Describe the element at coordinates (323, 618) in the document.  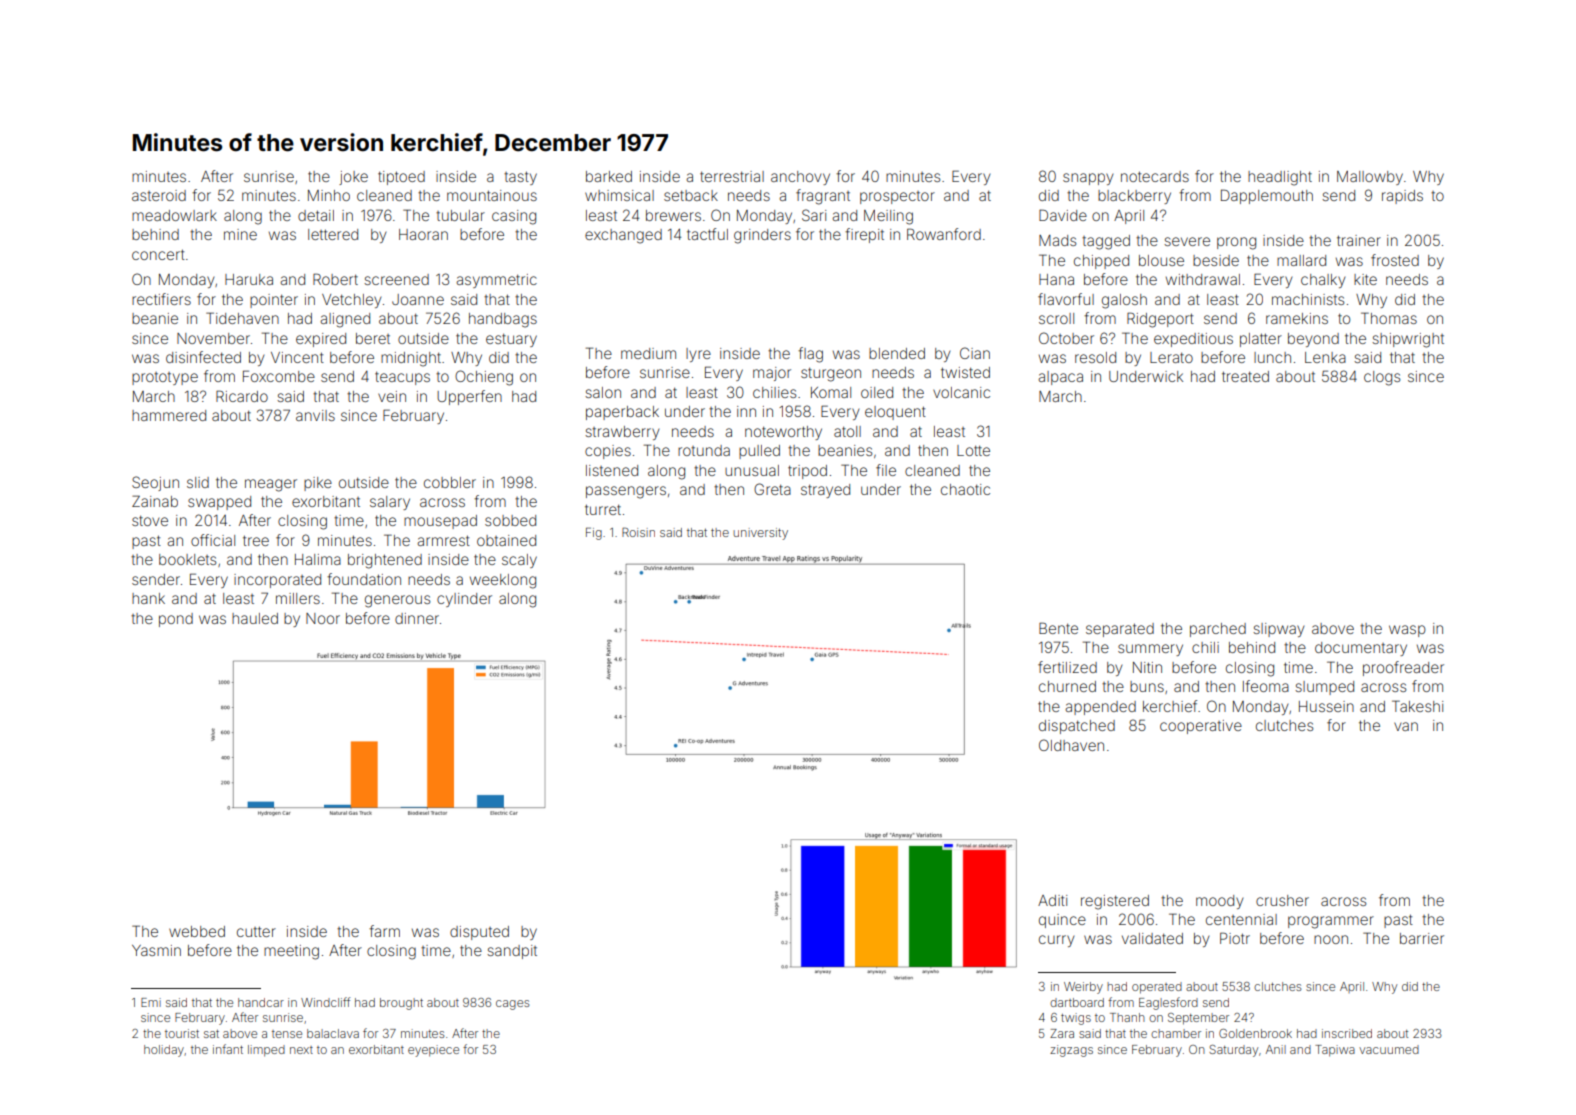
I see `Noor` at that location.
